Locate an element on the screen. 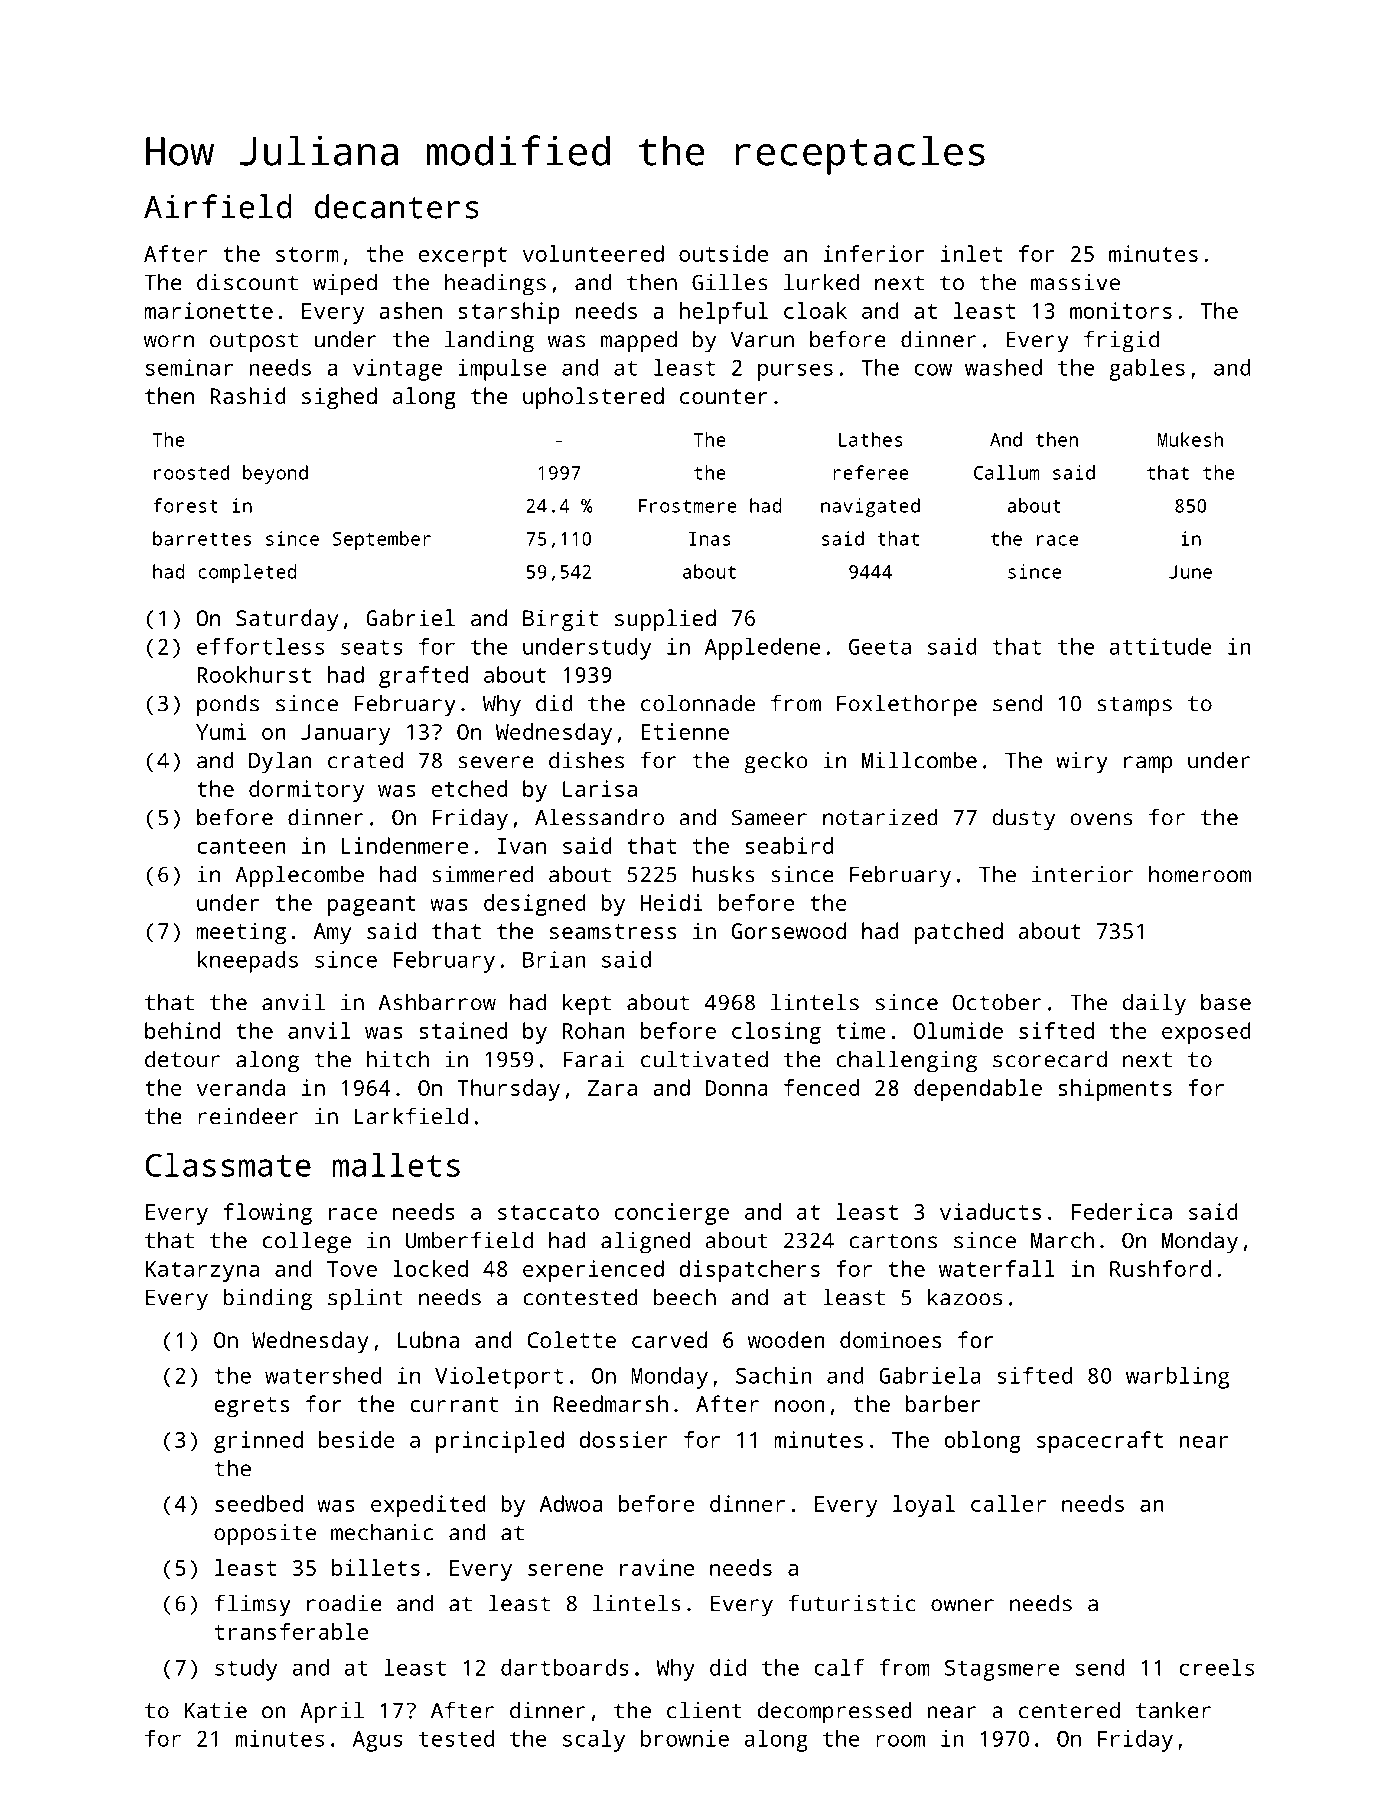 Image resolution: width=1400 pixels, height=1812 pixels. completed is located at coordinates (247, 573).
